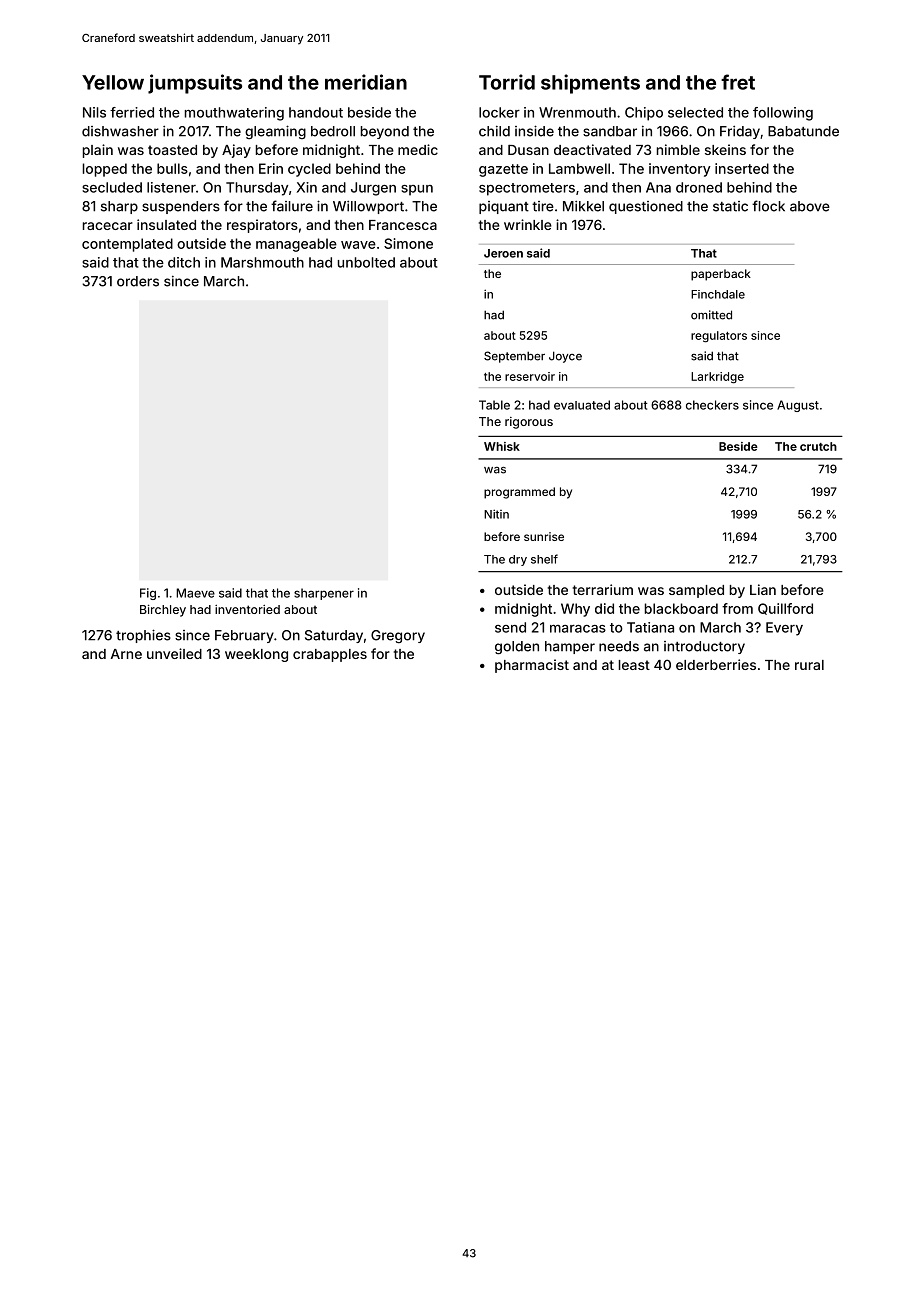 The image size is (924, 1308). What do you see at coordinates (138, 281) in the screenshot?
I see `orders` at bounding box center [138, 281].
